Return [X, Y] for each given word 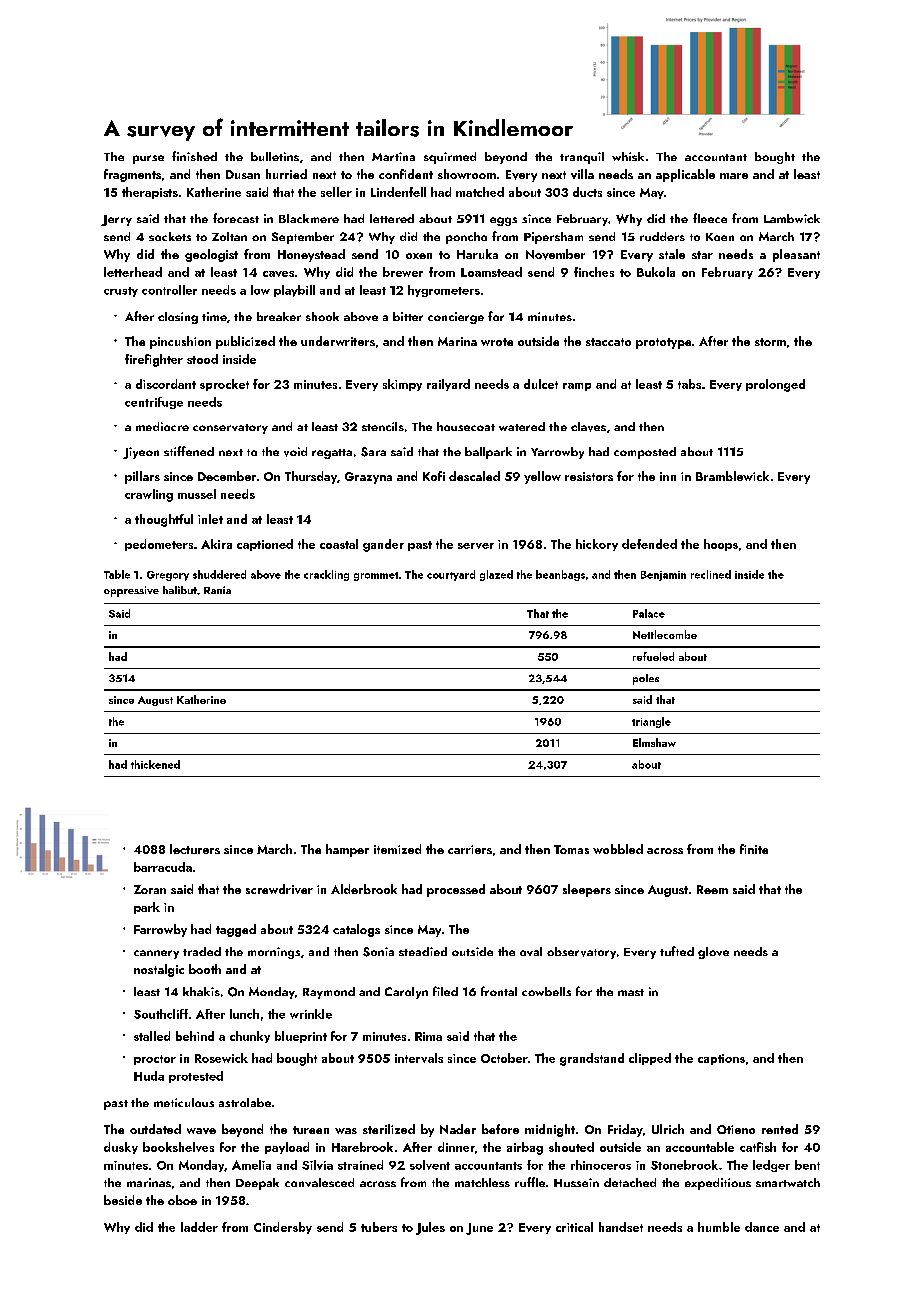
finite [754, 849]
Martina [393, 156]
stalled [152, 1036]
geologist [211, 255]
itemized [397, 849]
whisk [628, 156]
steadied [423, 951]
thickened [155, 764]
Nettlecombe [665, 634]
